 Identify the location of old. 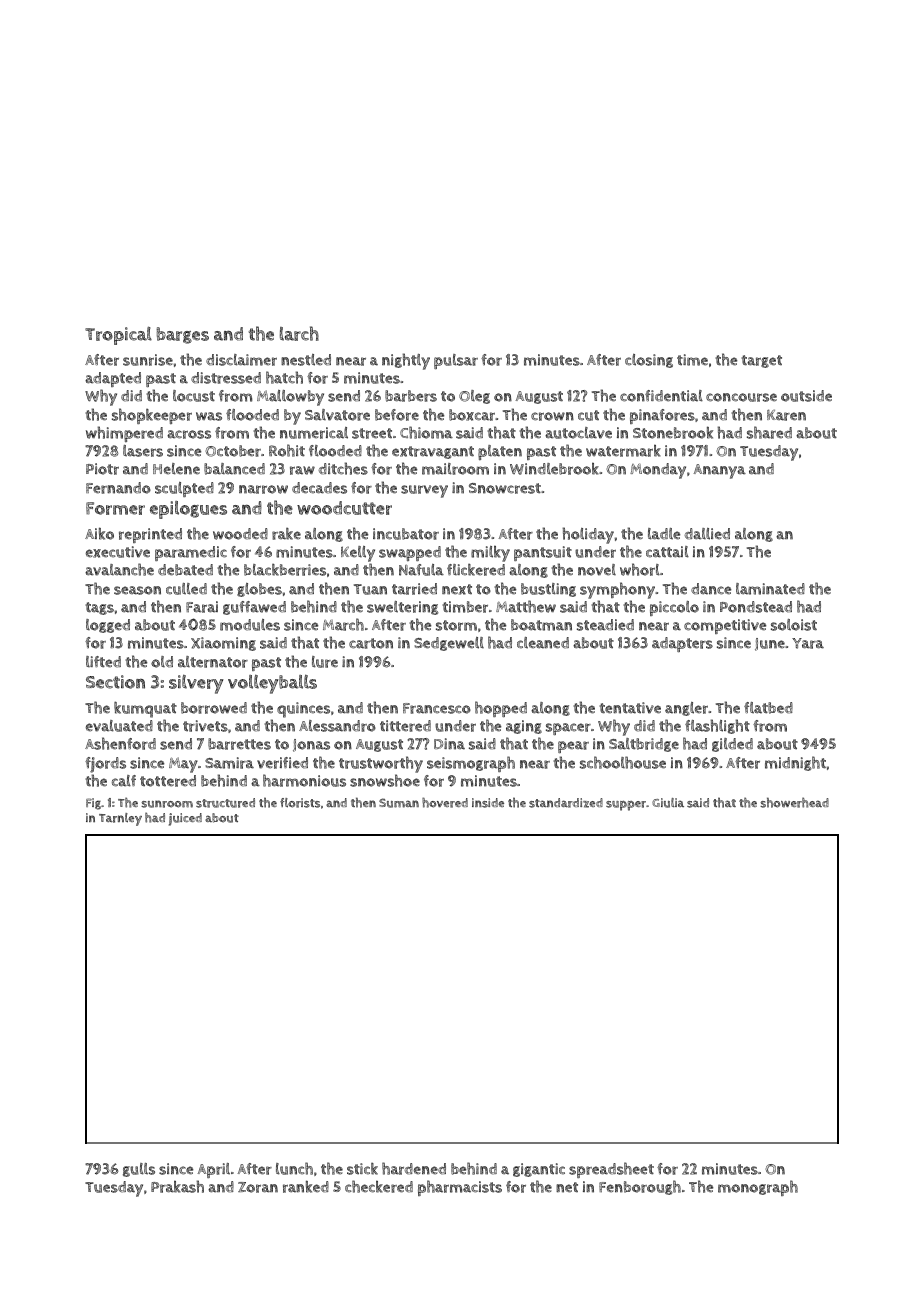
(162, 662).
